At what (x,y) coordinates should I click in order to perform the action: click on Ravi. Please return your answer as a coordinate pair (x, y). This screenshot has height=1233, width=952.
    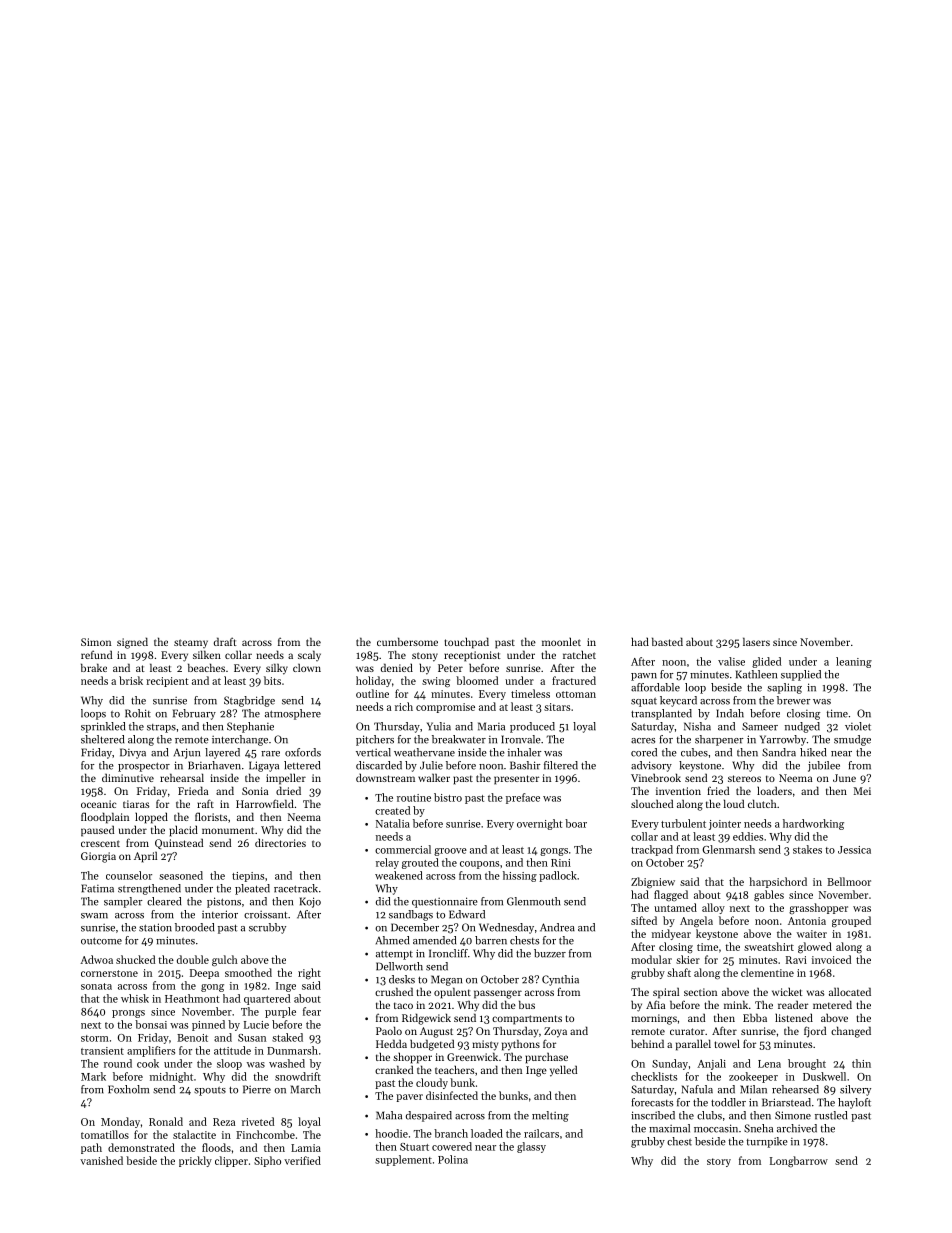
    Looking at the image, I should click on (796, 960).
